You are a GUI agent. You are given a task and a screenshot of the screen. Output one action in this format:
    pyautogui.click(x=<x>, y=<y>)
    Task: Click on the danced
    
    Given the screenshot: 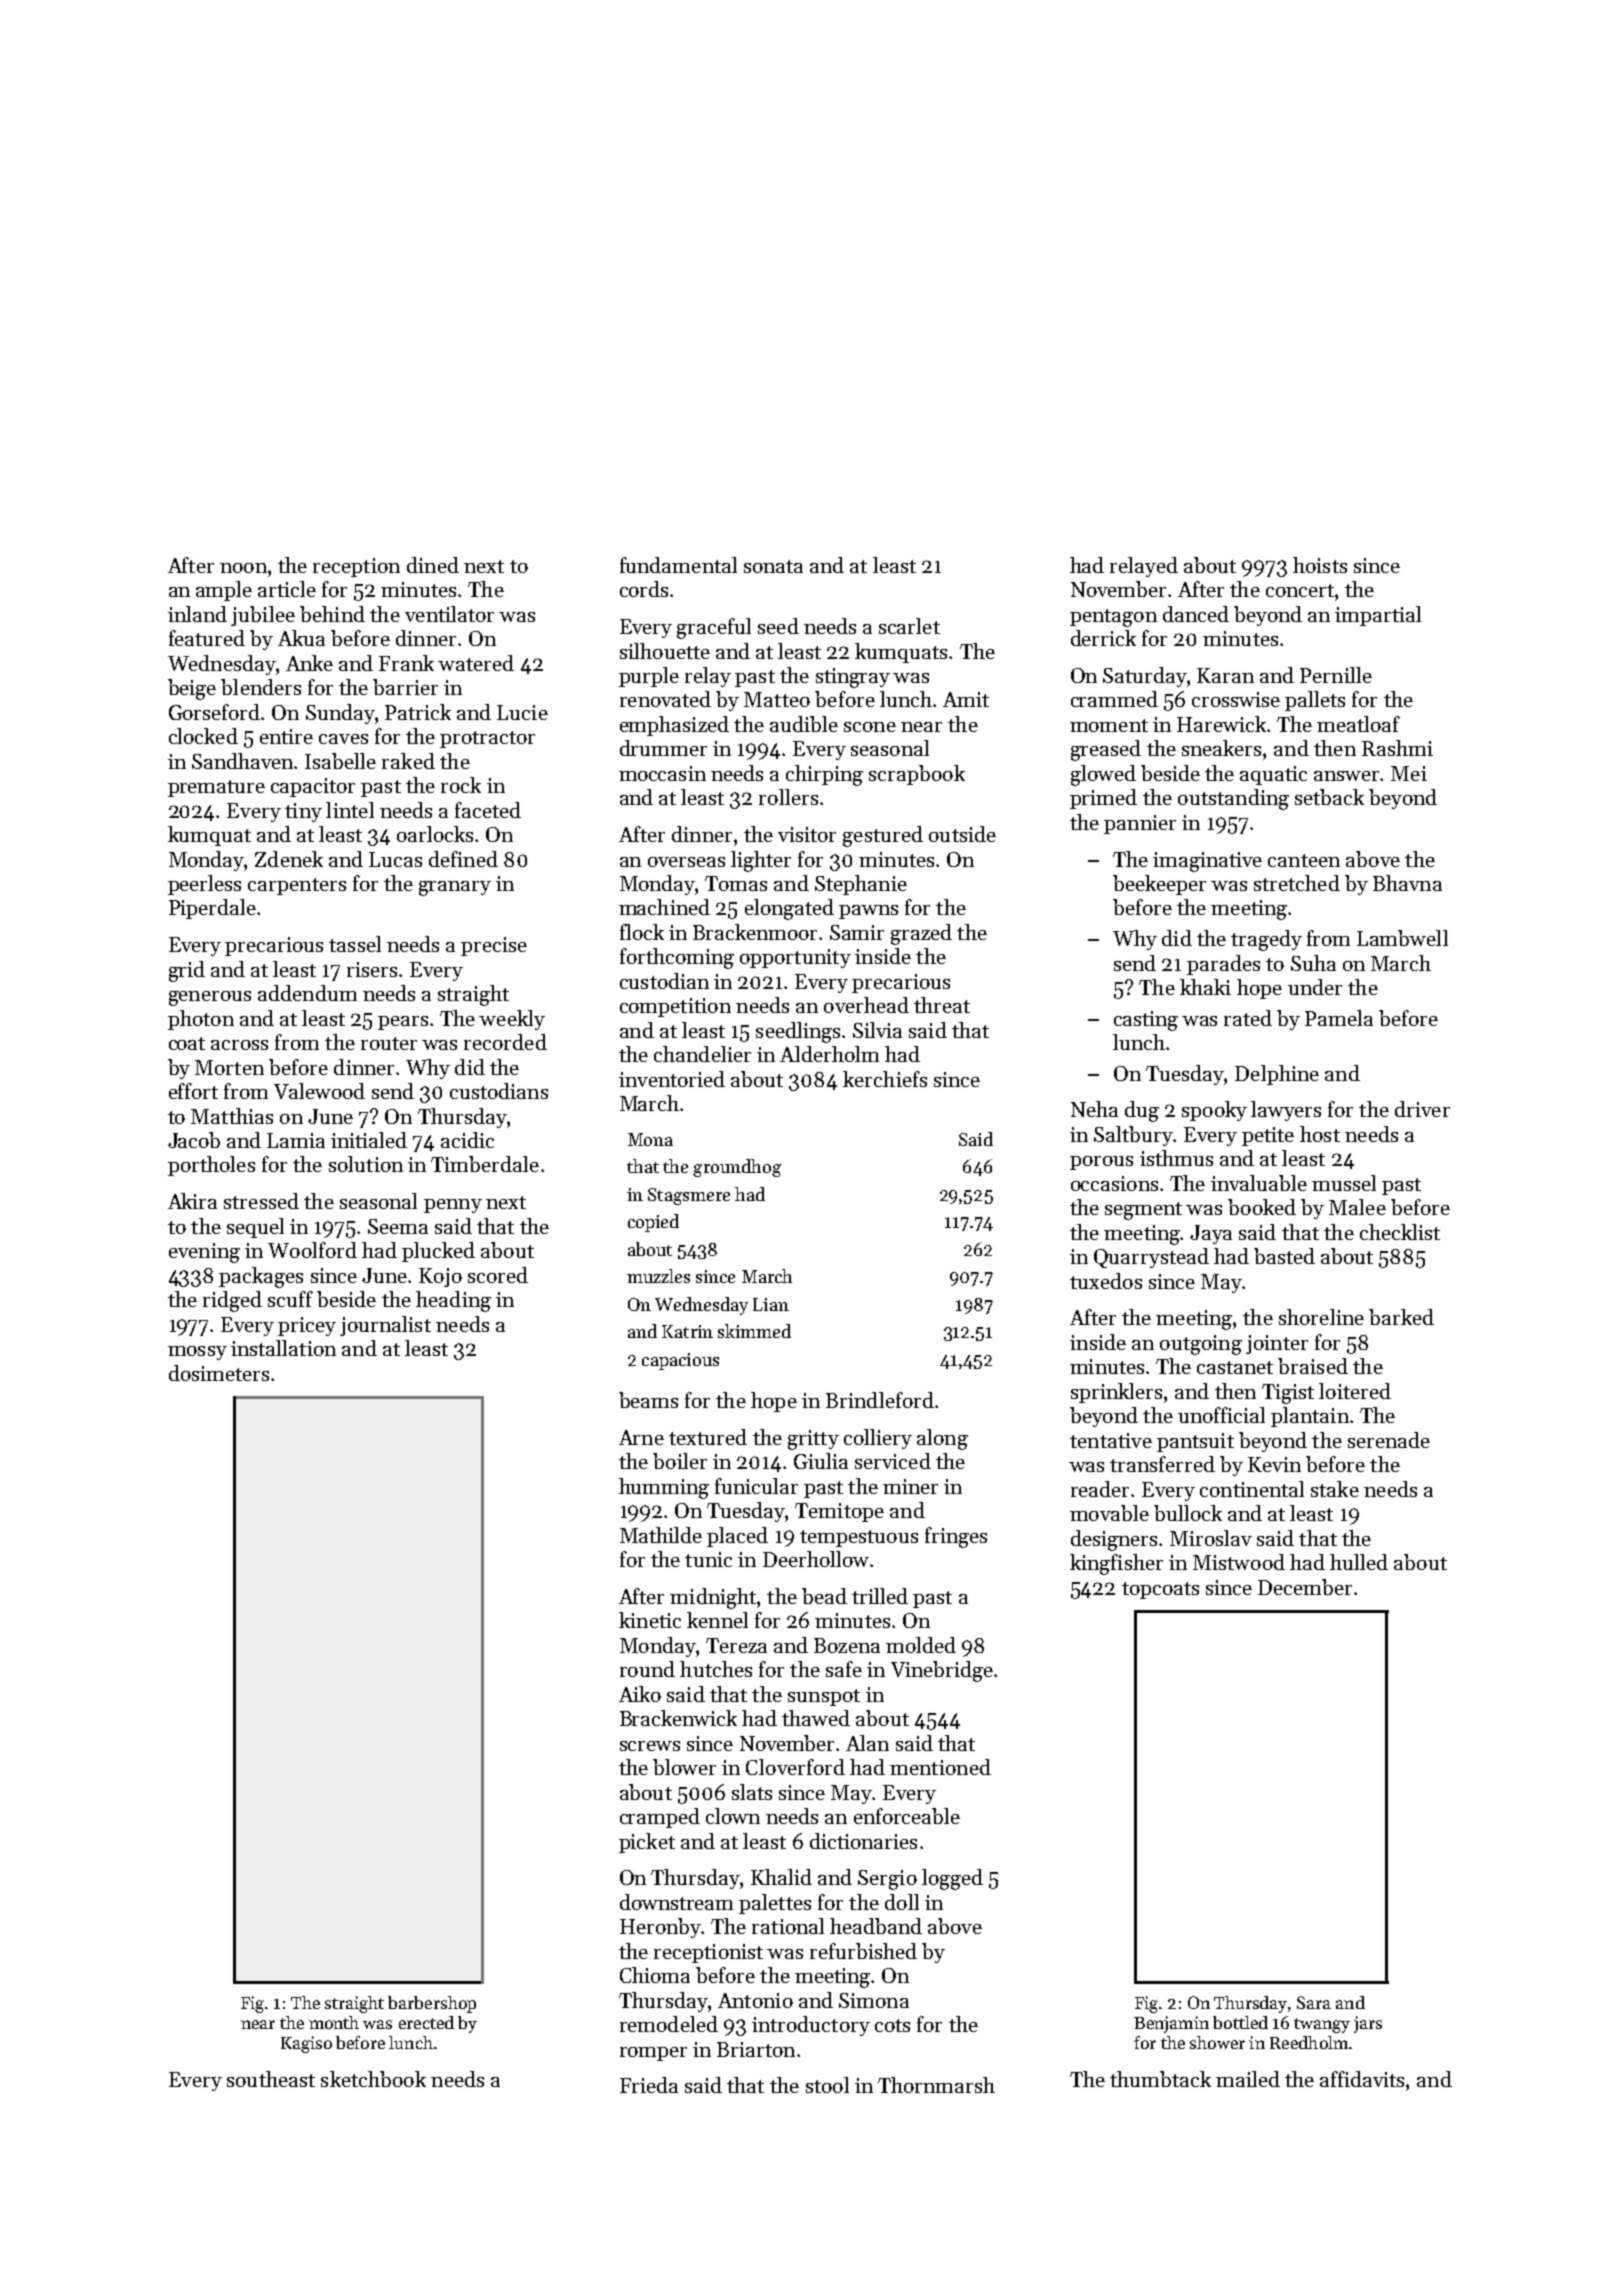 What is the action you would take?
    pyautogui.click(x=1196, y=614)
